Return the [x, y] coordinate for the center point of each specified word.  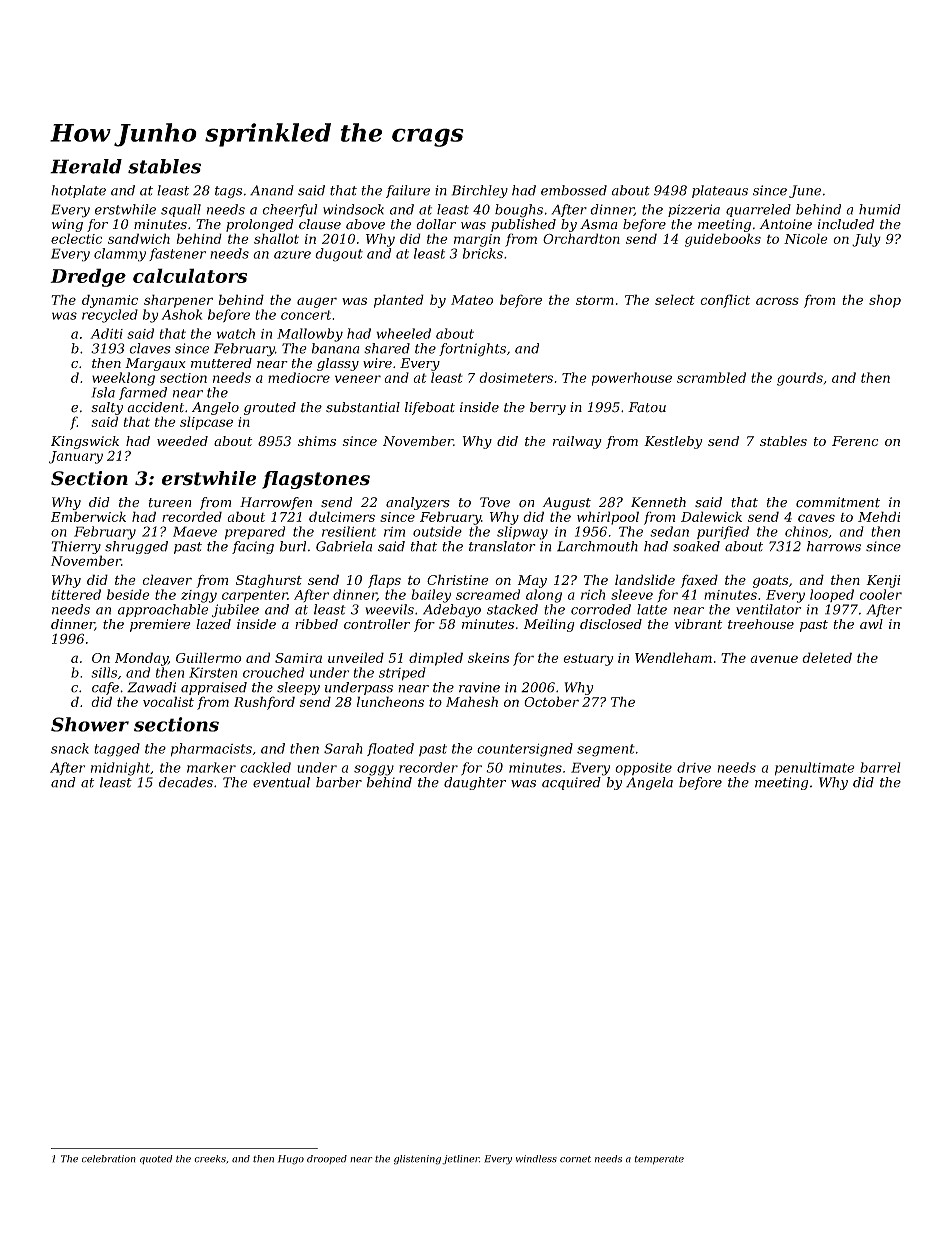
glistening [417, 1160]
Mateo [472, 300]
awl [871, 624]
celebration [109, 1159]
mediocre [299, 377]
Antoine [785, 224]
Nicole [806, 238]
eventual [281, 782]
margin [477, 240]
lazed [213, 624]
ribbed [316, 624]
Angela [649, 783]
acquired [571, 783]
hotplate [78, 191]
